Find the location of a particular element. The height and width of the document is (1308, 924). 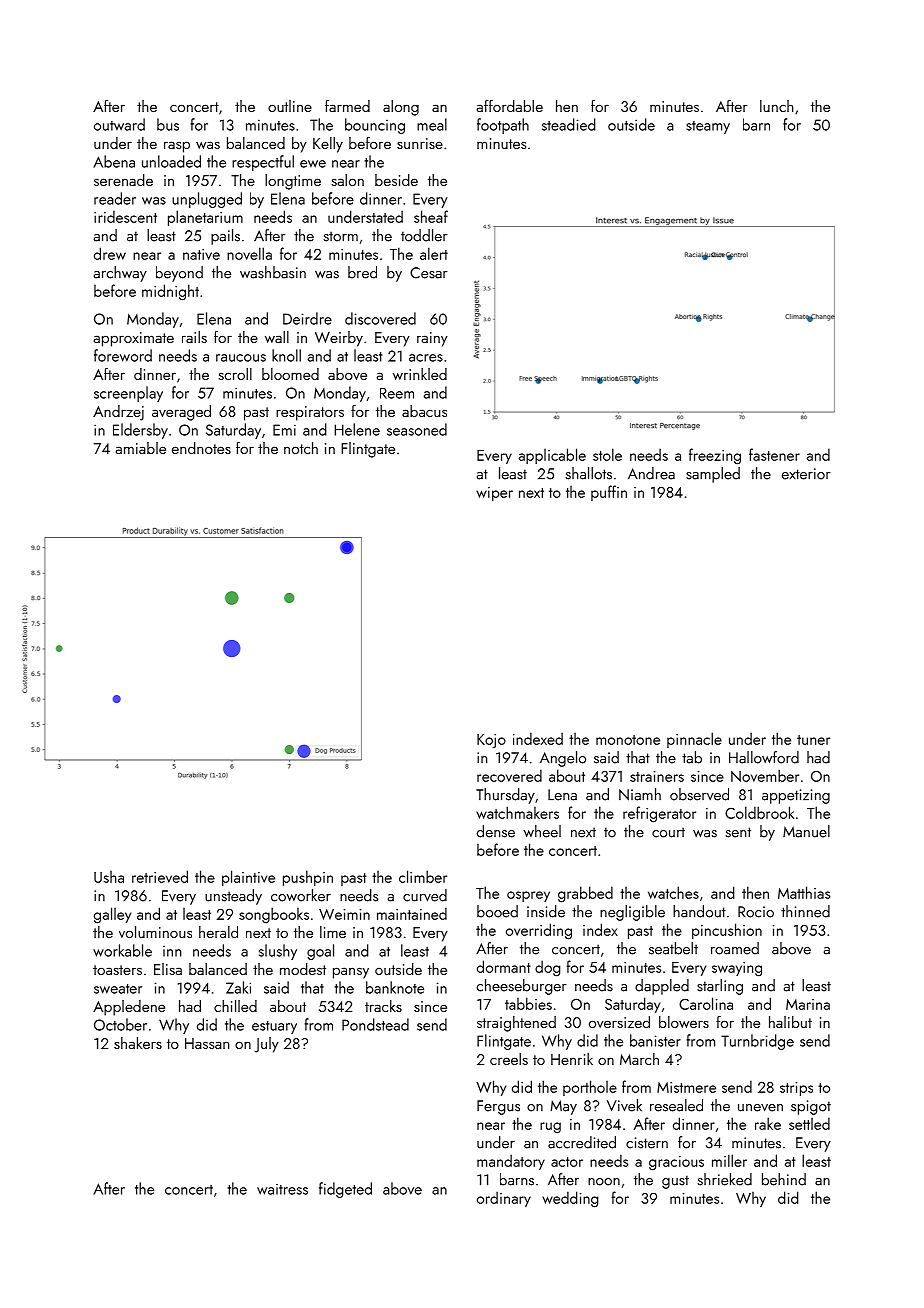

halibut is located at coordinates (790, 1022).
